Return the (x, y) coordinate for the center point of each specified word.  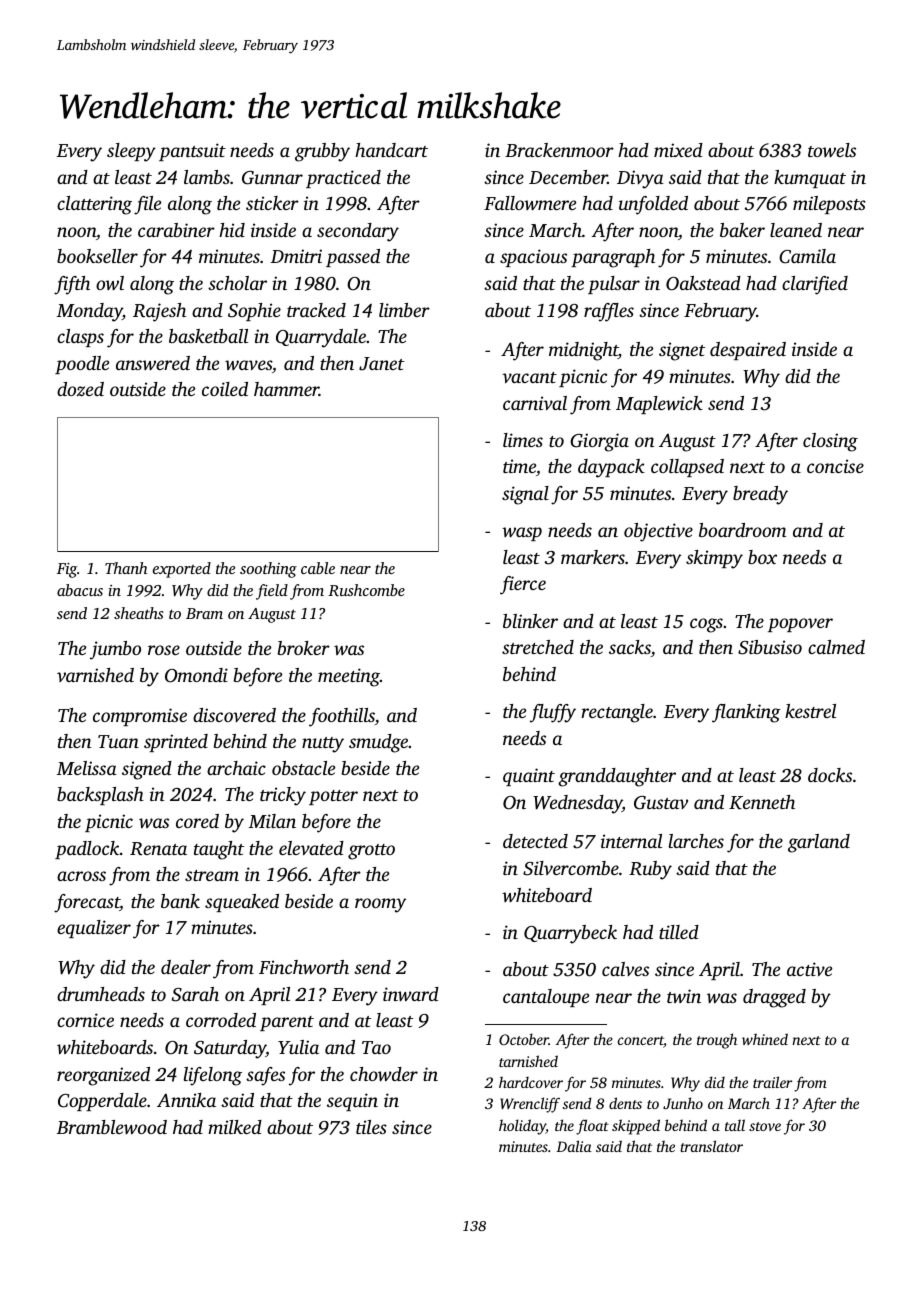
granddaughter (617, 777)
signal (525, 495)
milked (235, 1127)
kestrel (810, 711)
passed (353, 258)
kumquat (810, 179)
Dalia (574, 1146)
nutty (323, 745)
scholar (237, 283)
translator (711, 1146)
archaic (236, 768)
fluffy (553, 713)
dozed (80, 389)
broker (303, 648)
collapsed (687, 468)
